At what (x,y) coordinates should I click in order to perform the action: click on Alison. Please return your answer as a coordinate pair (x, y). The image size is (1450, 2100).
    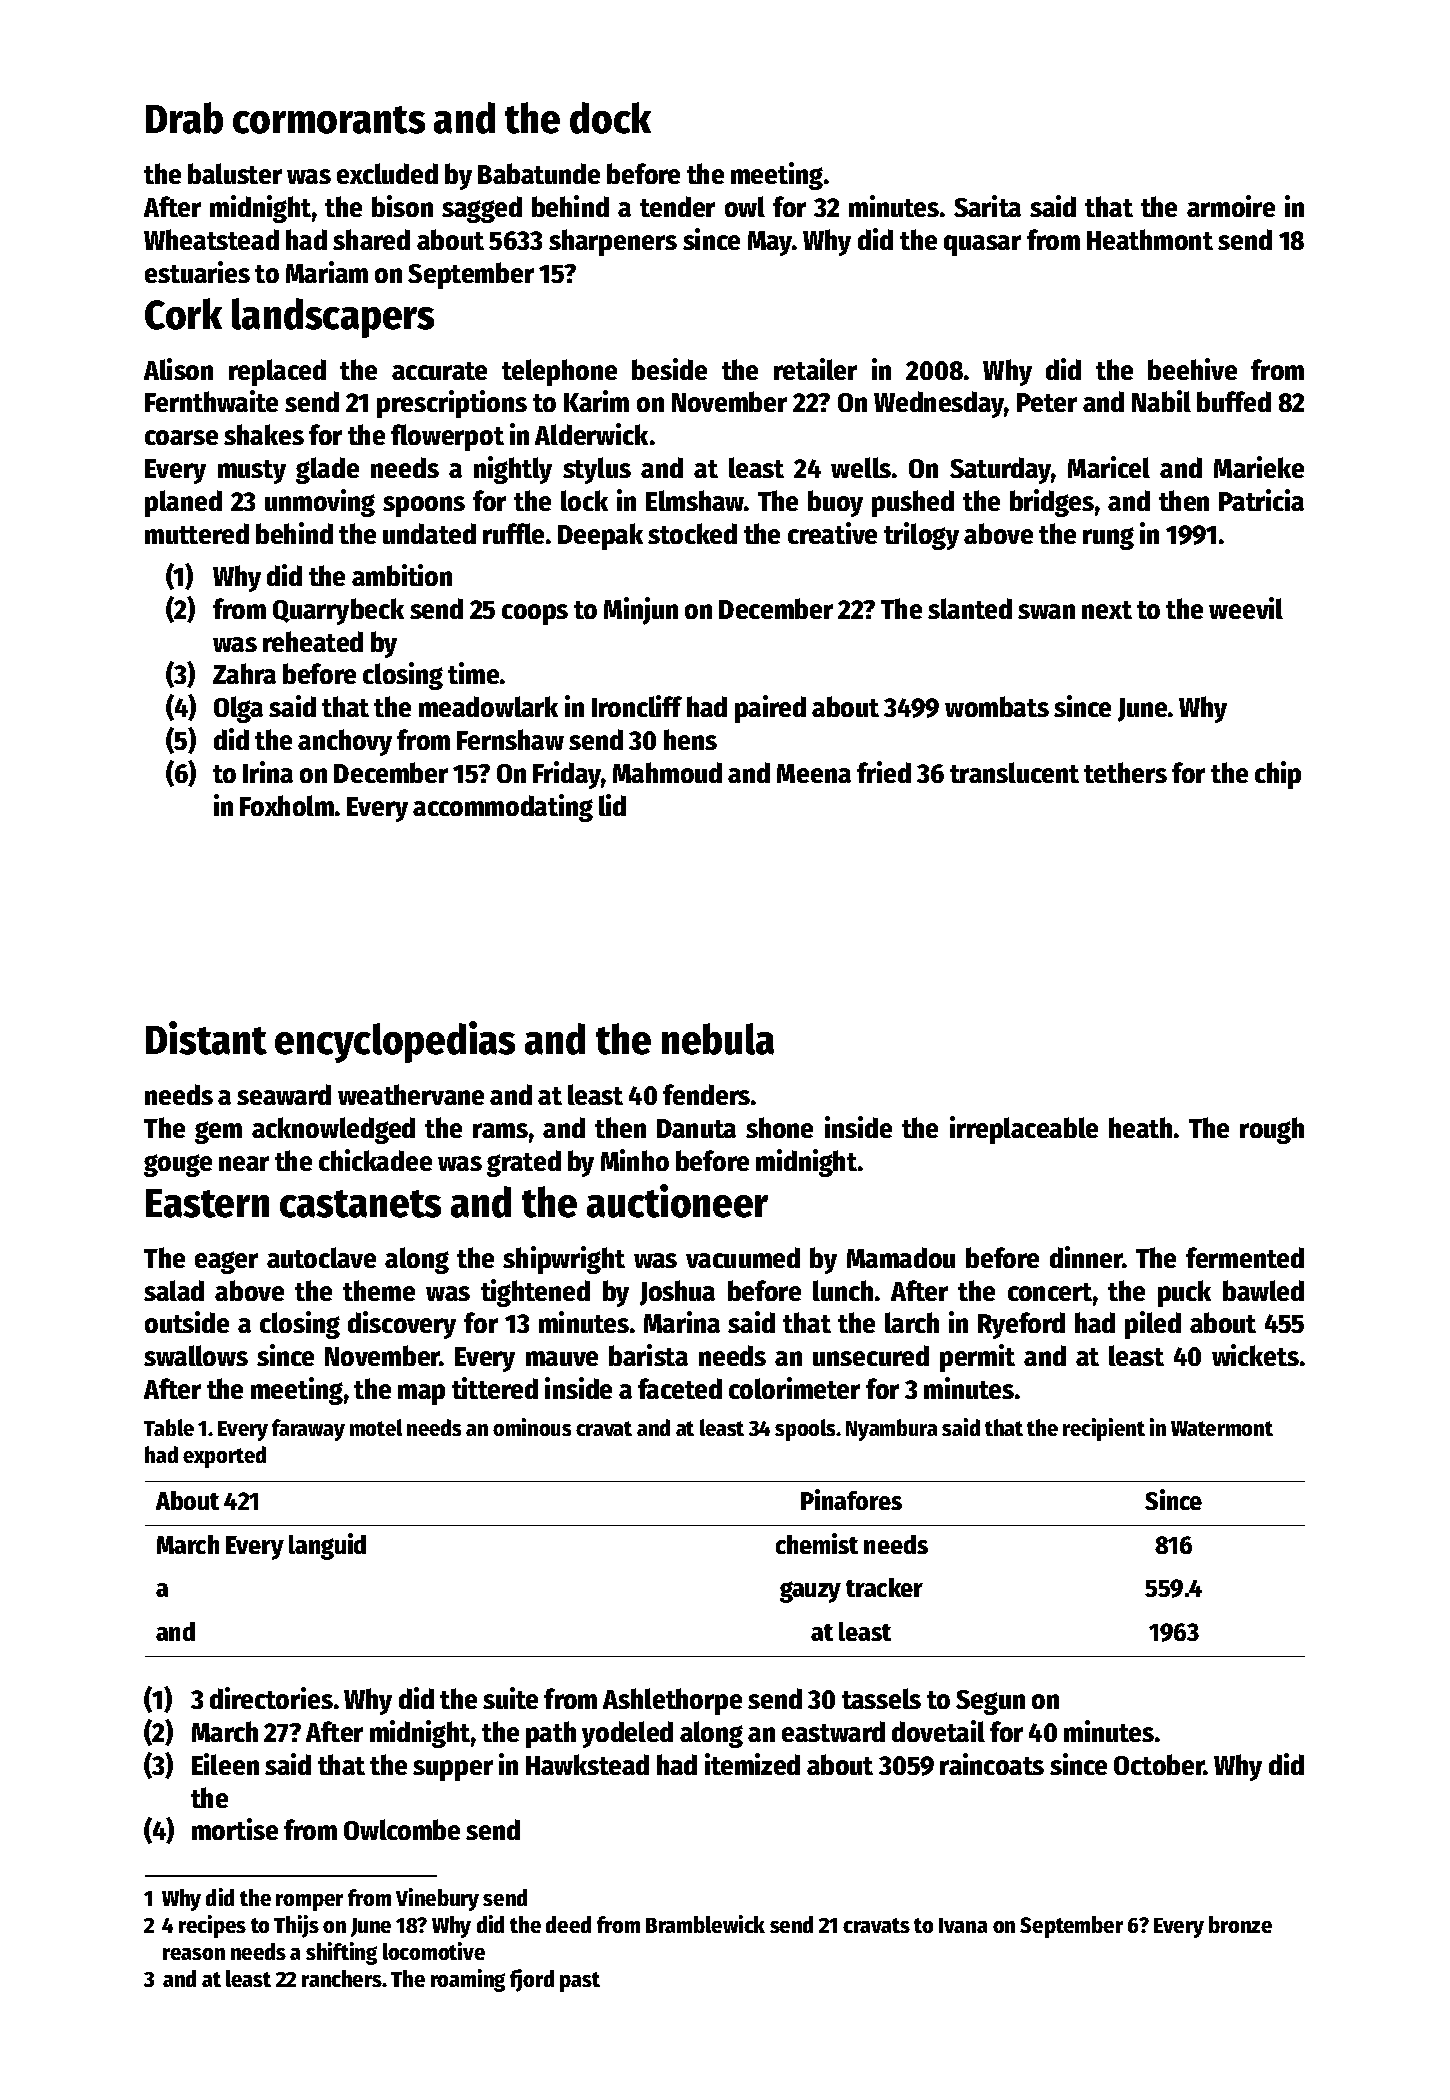
    Looking at the image, I should click on (178, 369).
